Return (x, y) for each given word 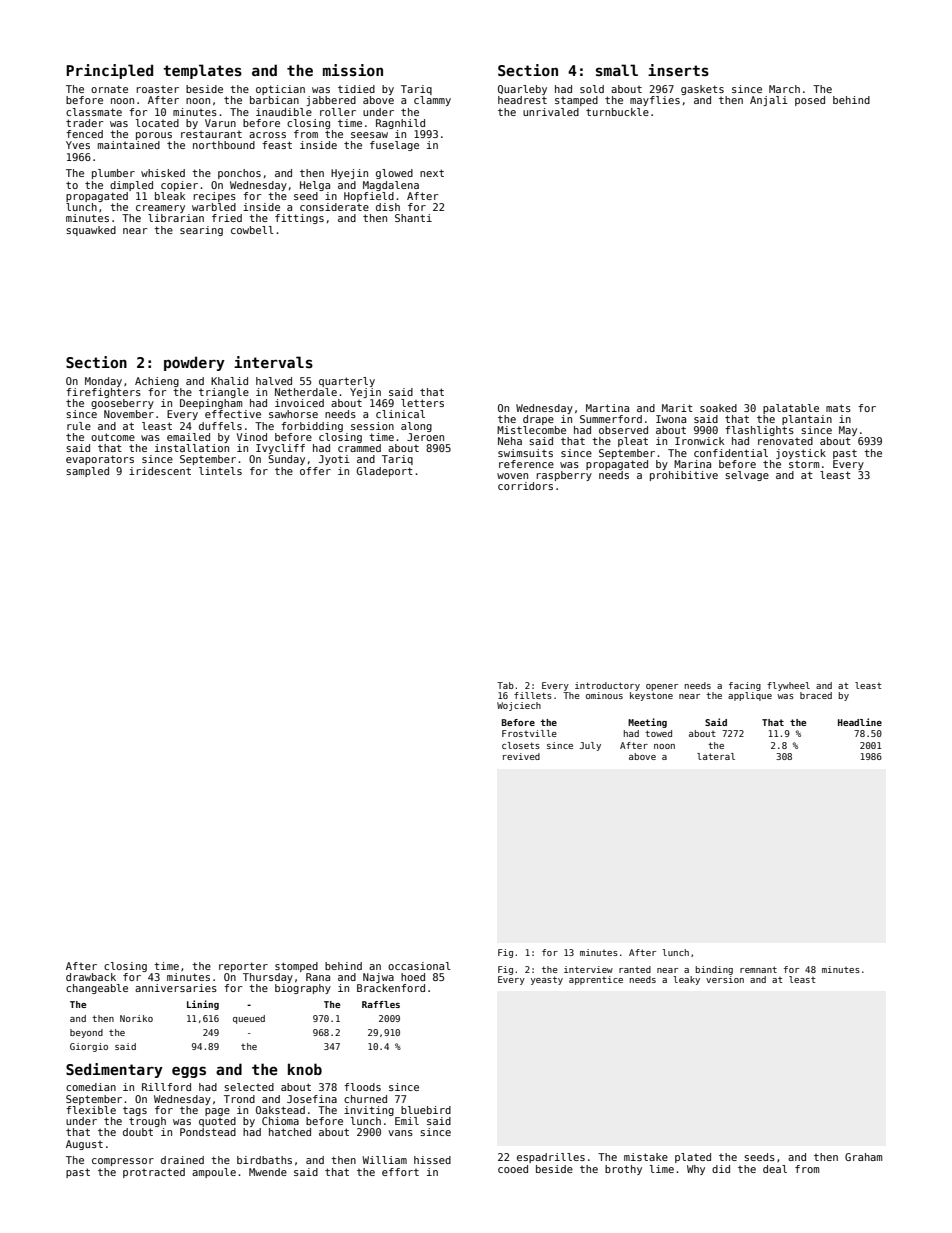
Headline (860, 722)
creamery (160, 209)
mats (838, 408)
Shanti (413, 218)
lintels (220, 471)
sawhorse (293, 414)
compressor (123, 1162)
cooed (513, 1169)
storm (804, 464)
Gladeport (385, 472)
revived (521, 756)
